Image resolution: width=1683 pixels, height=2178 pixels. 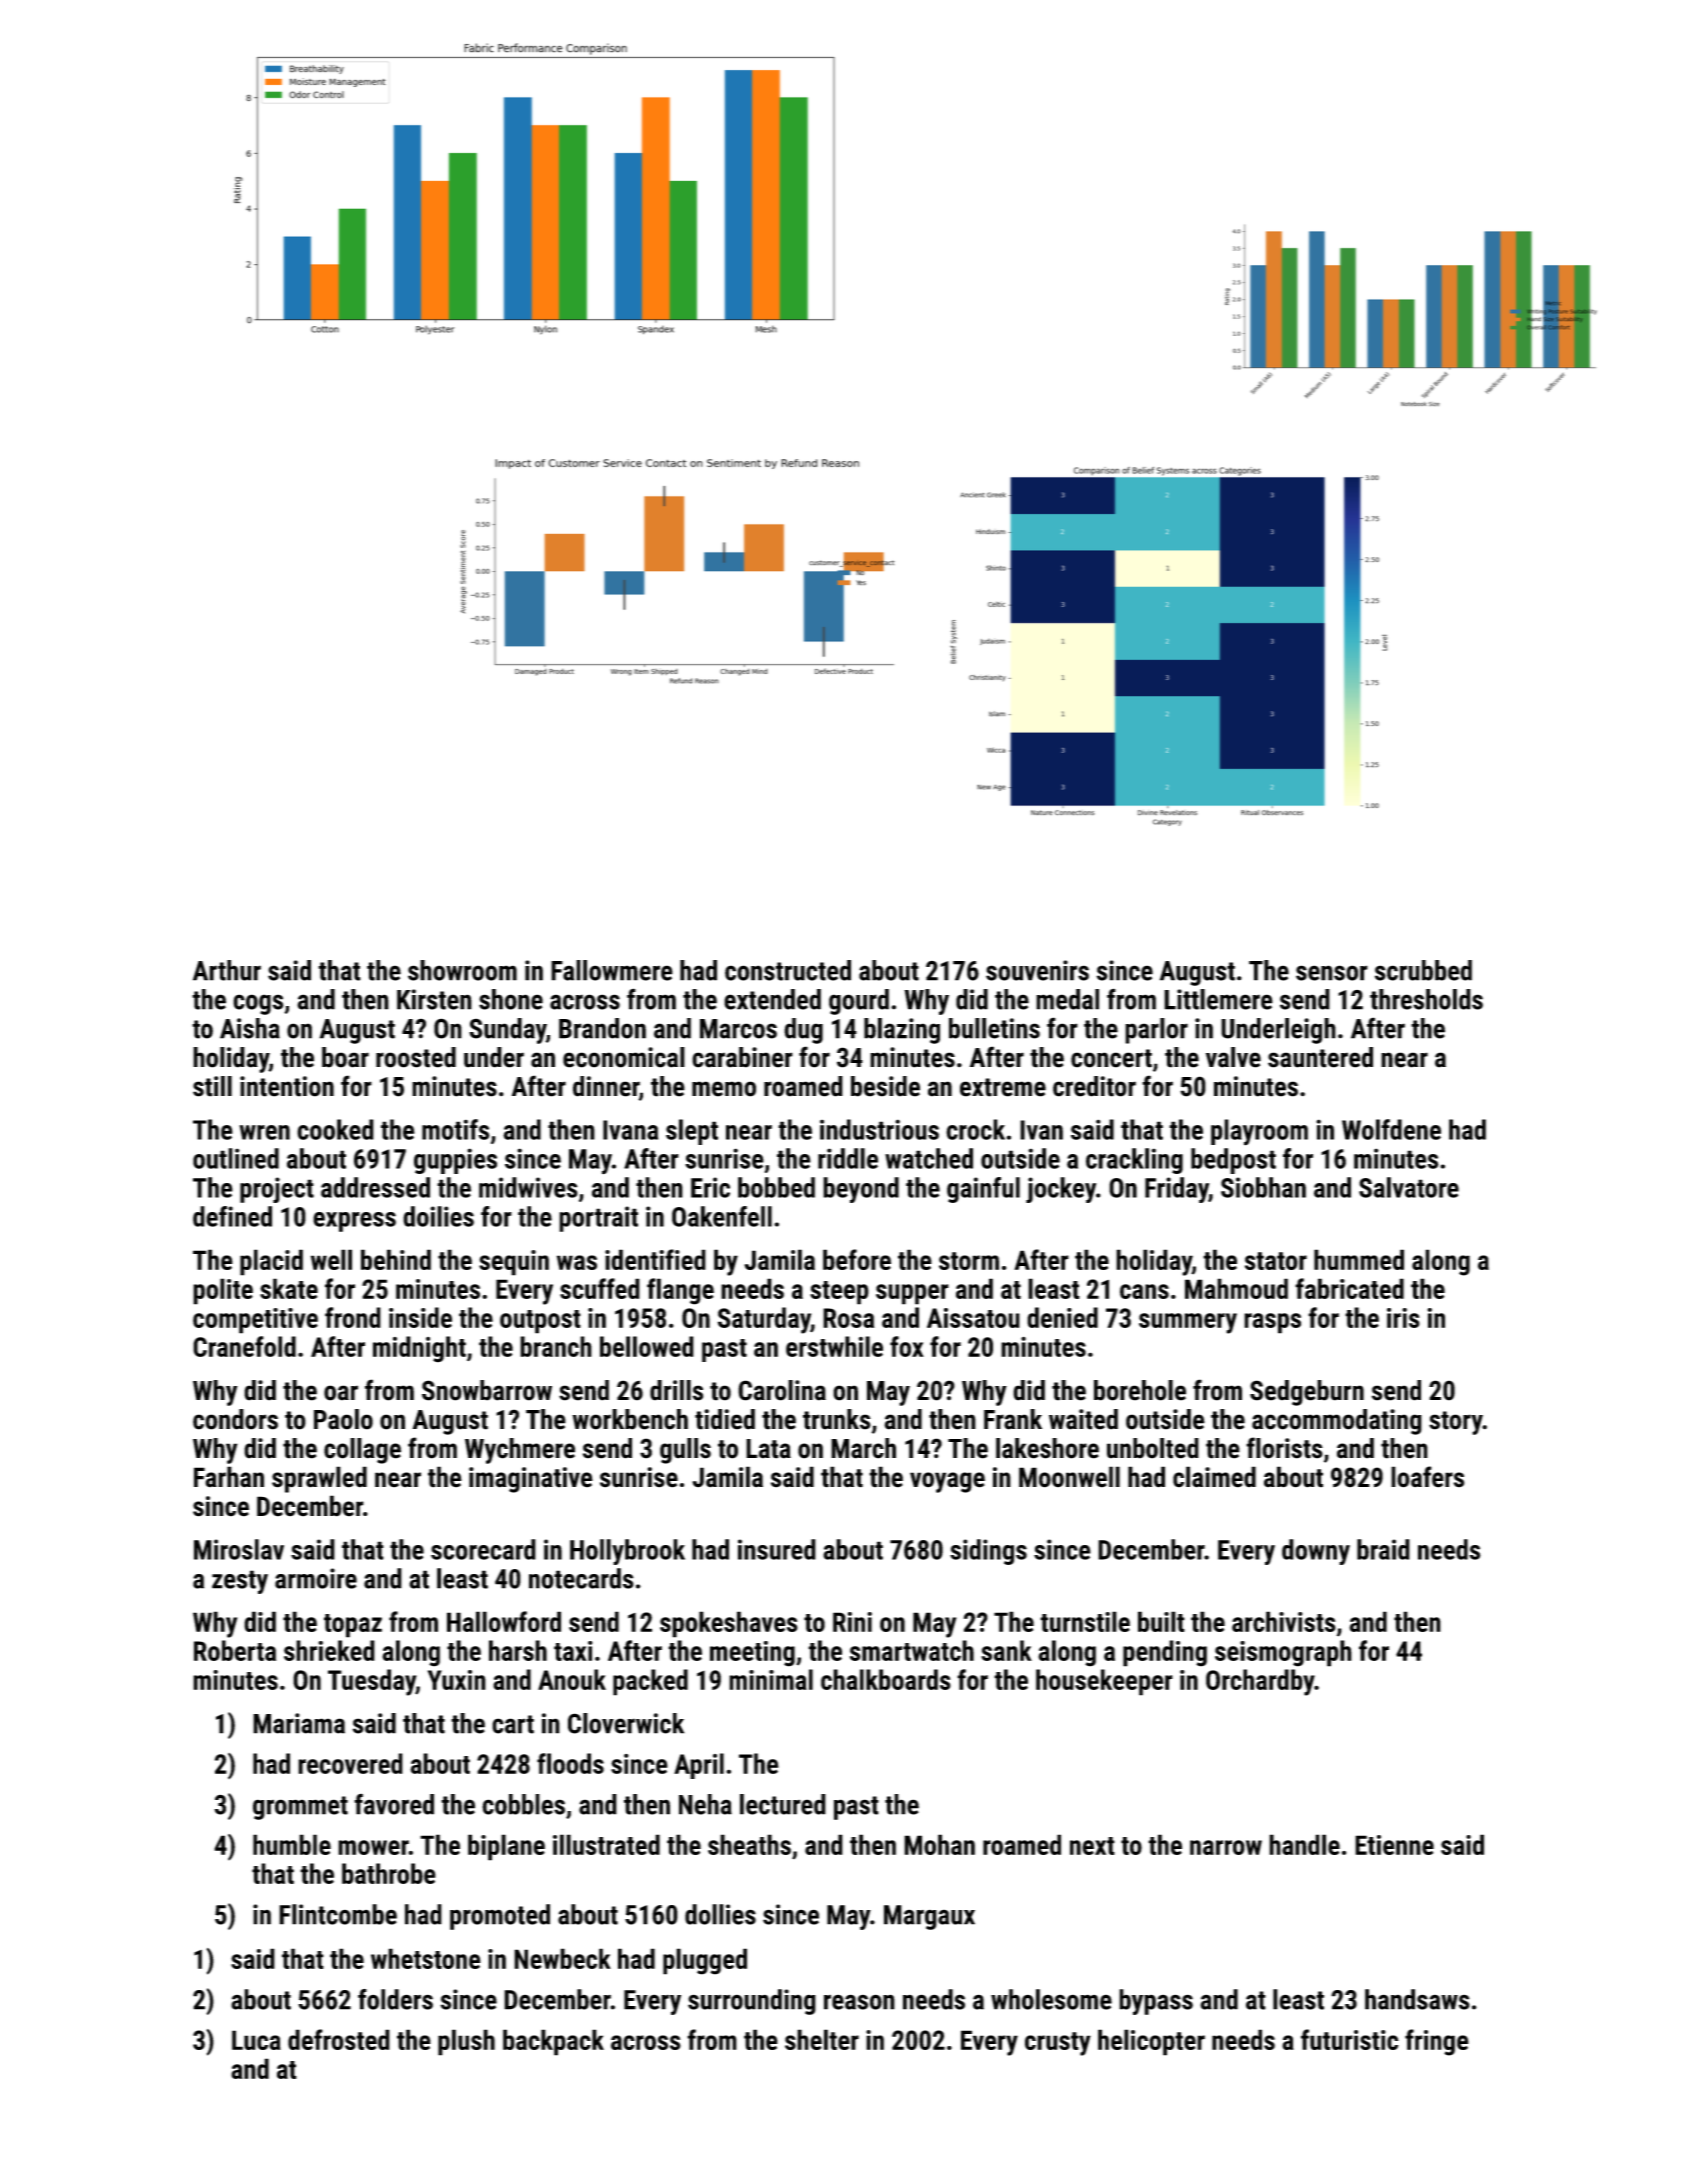 I want to click on collage, so click(x=362, y=1451).
